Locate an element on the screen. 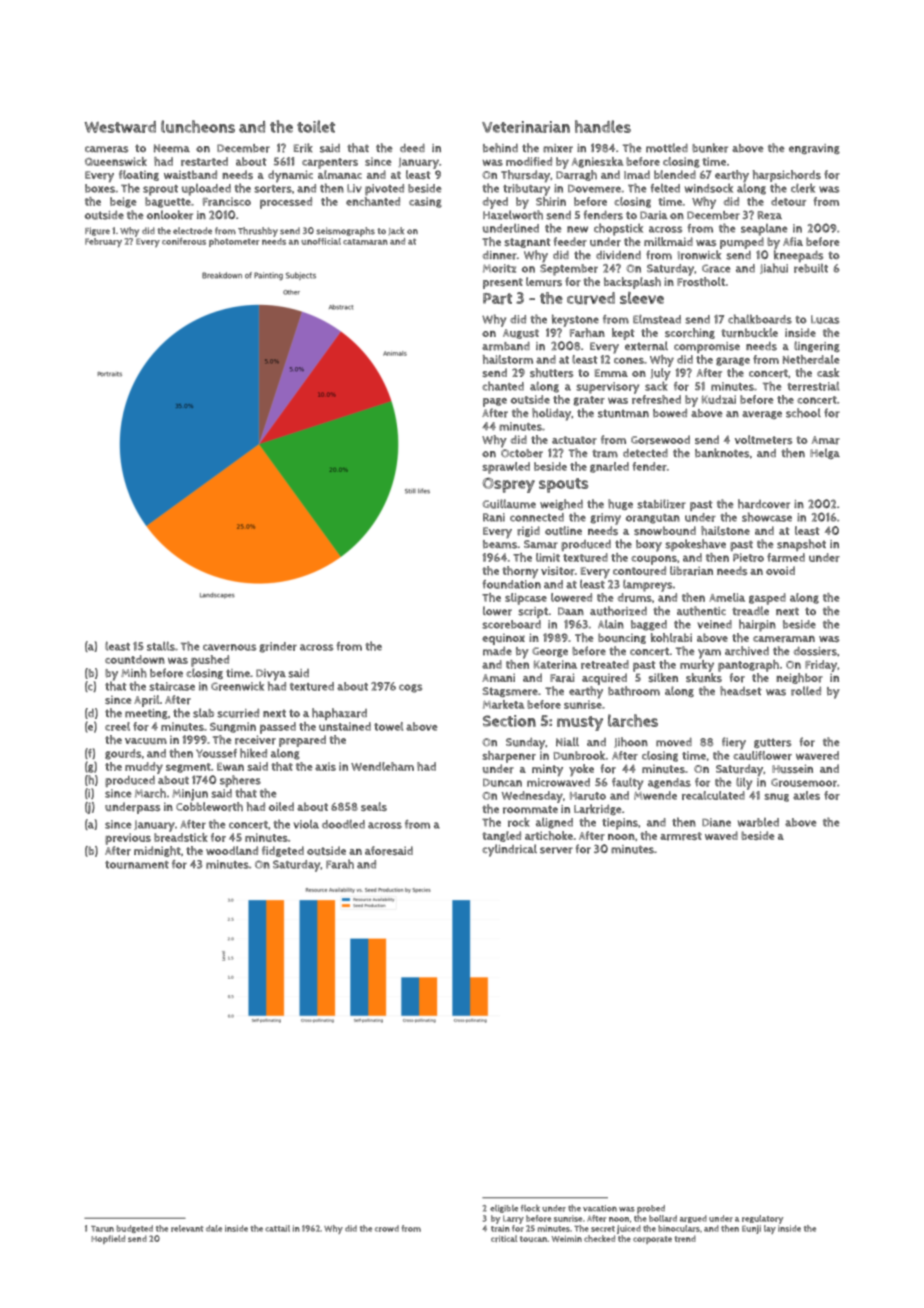 The height and width of the screenshot is (1308, 924). Tarun is located at coordinates (102, 1229).
